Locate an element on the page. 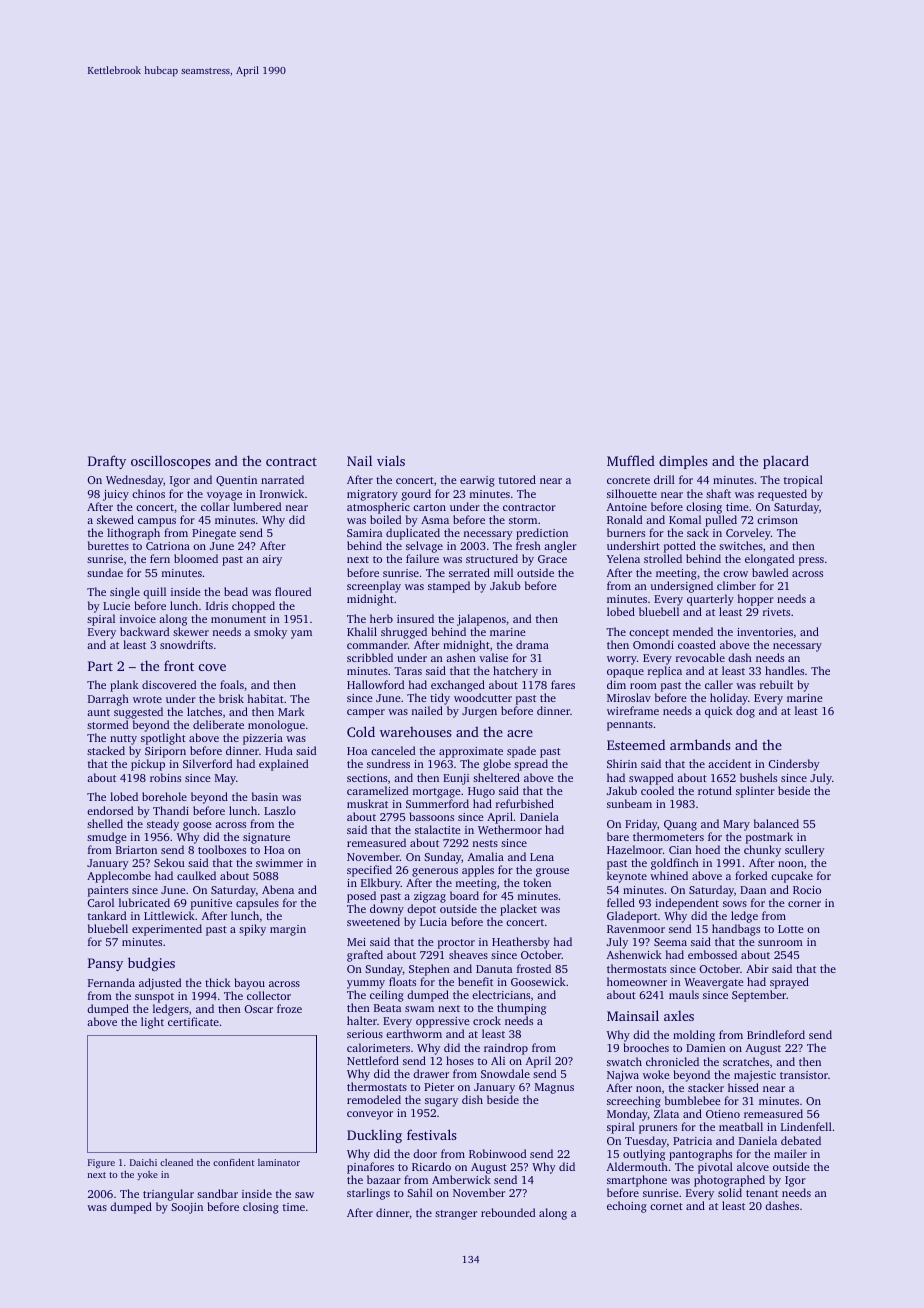 This document has width=924, height=1308. scribbled is located at coordinates (370, 657).
